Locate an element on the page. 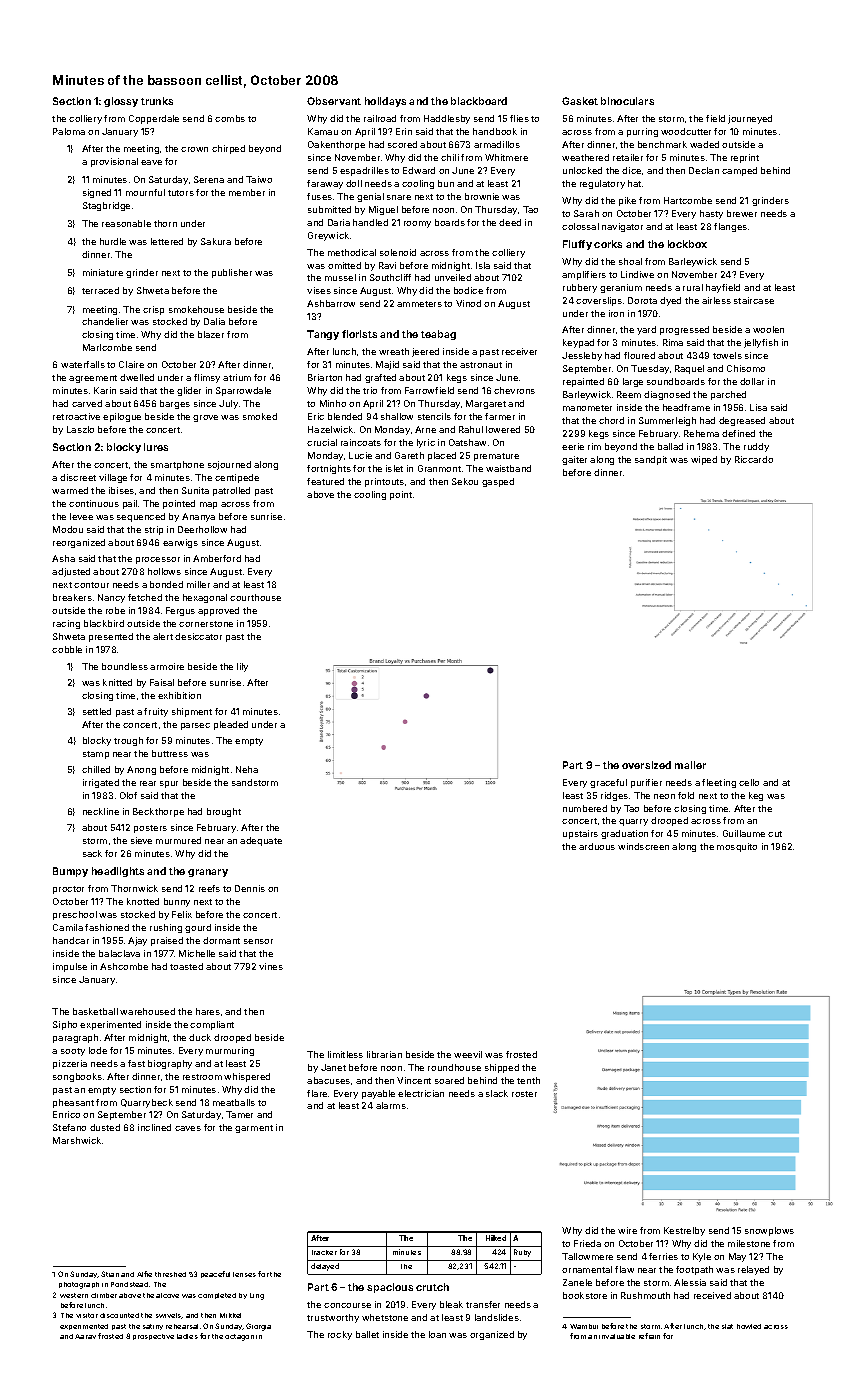  tenth is located at coordinates (528, 1080).
